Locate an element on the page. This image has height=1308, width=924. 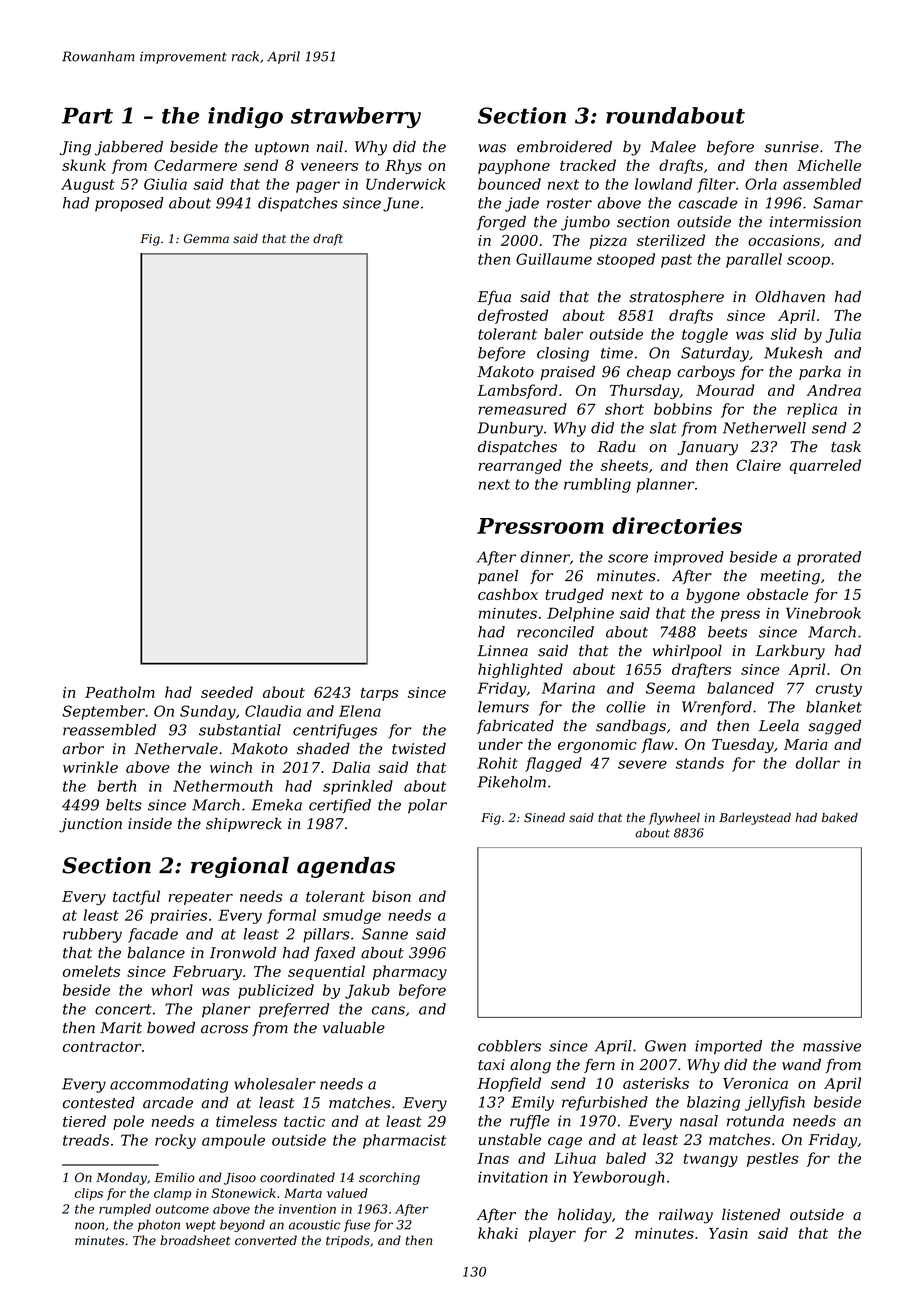
Part is located at coordinates (87, 115).
